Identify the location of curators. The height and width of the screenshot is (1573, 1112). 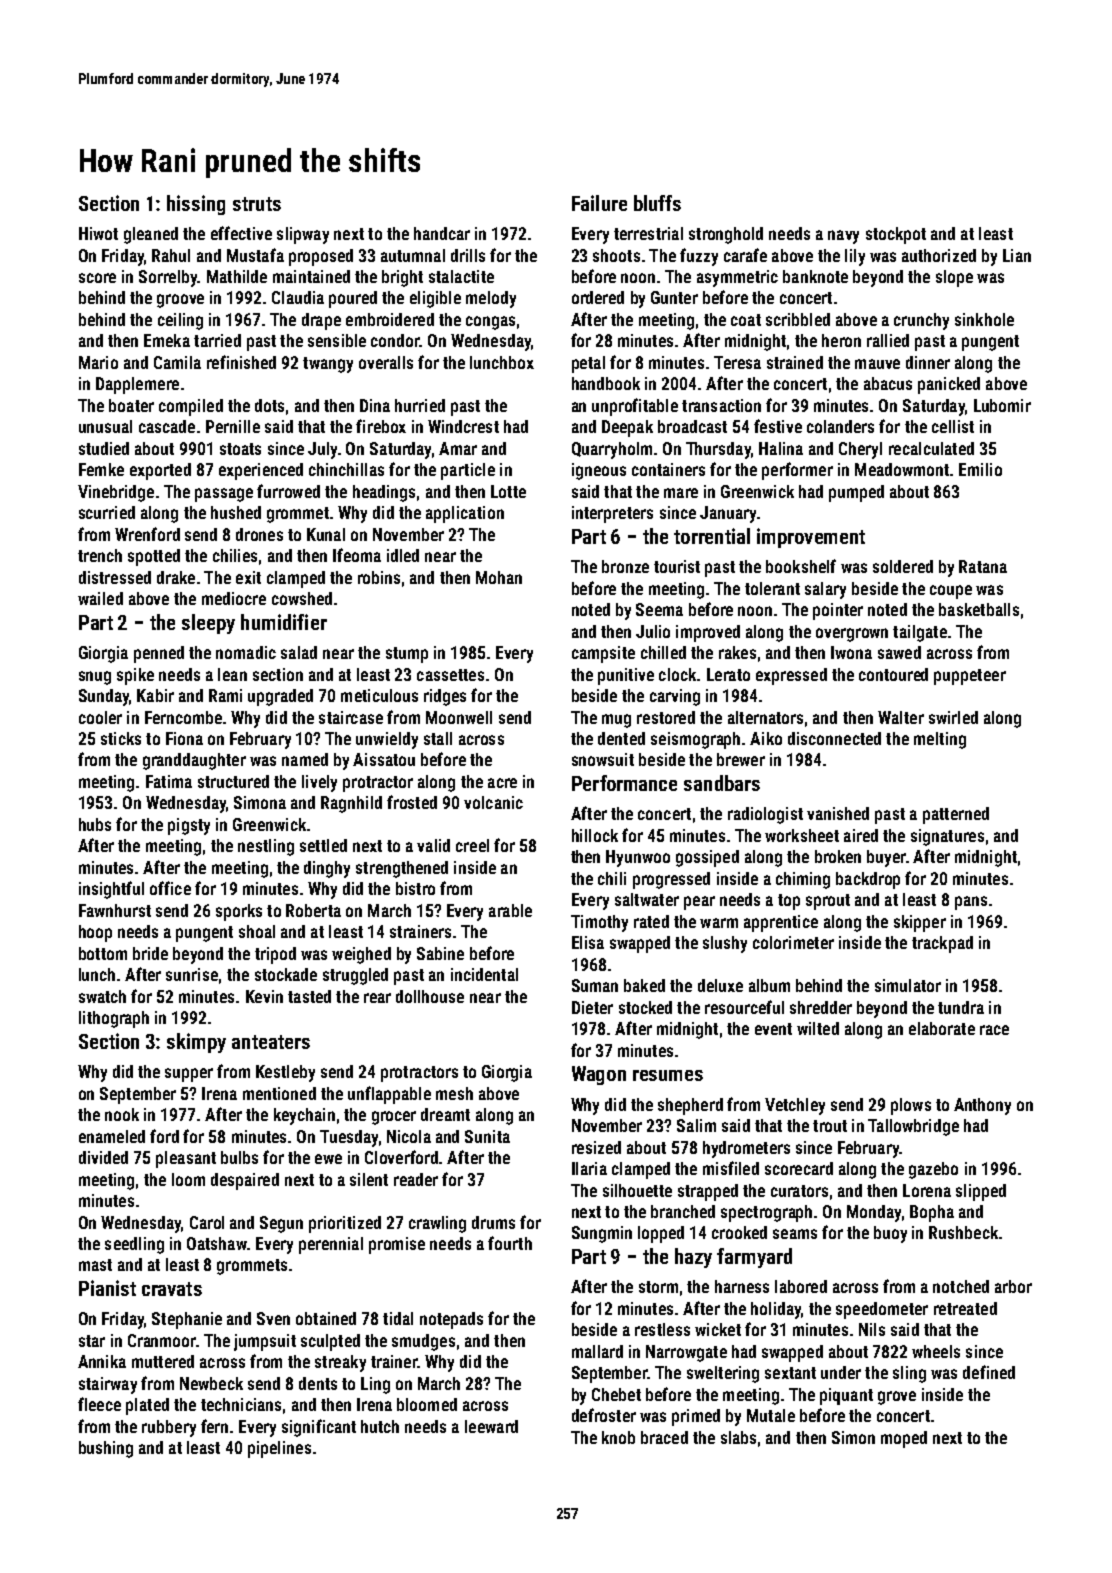
(799, 1191).
